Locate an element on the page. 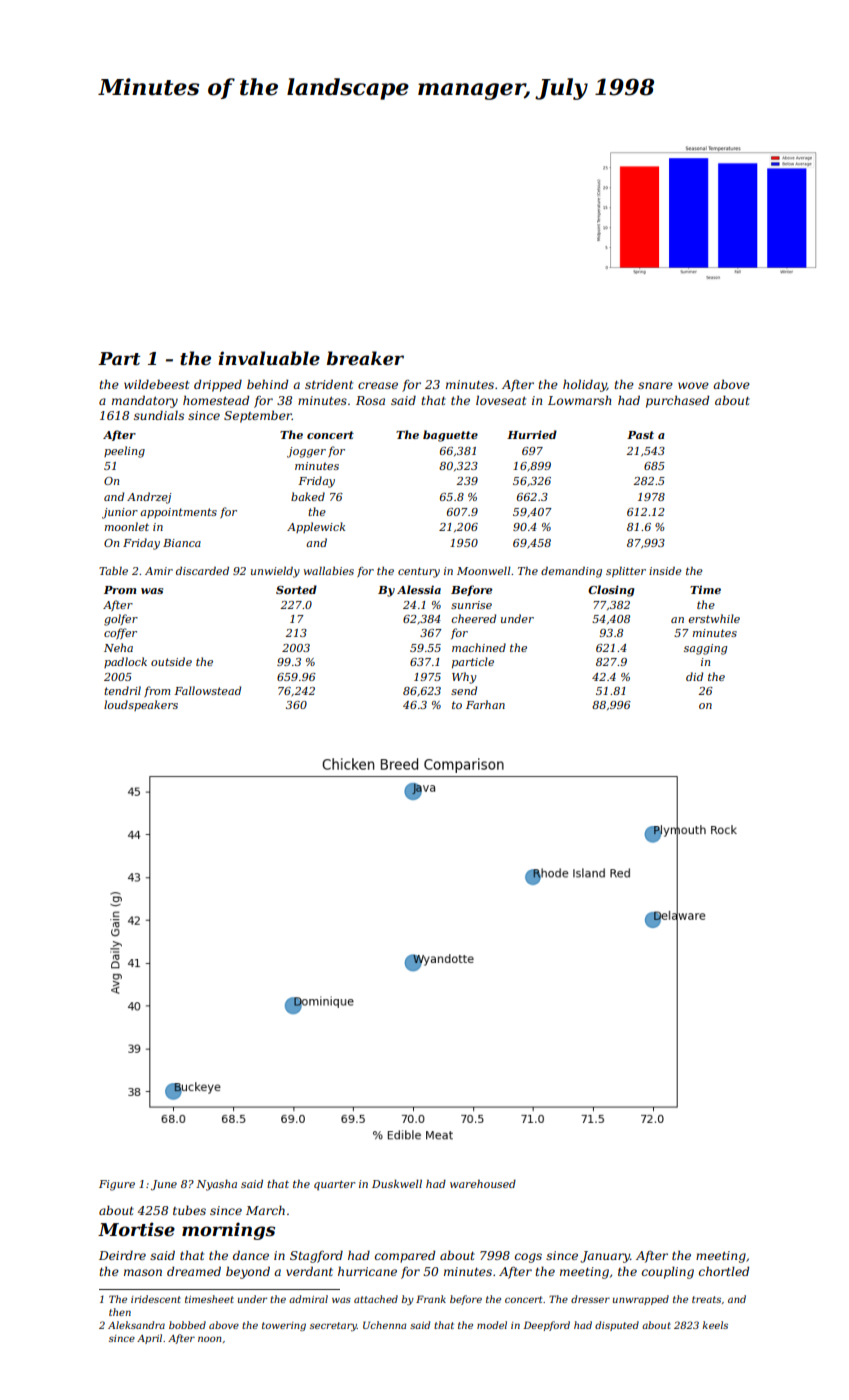 The image size is (849, 1400). warehoused is located at coordinates (483, 1184).
